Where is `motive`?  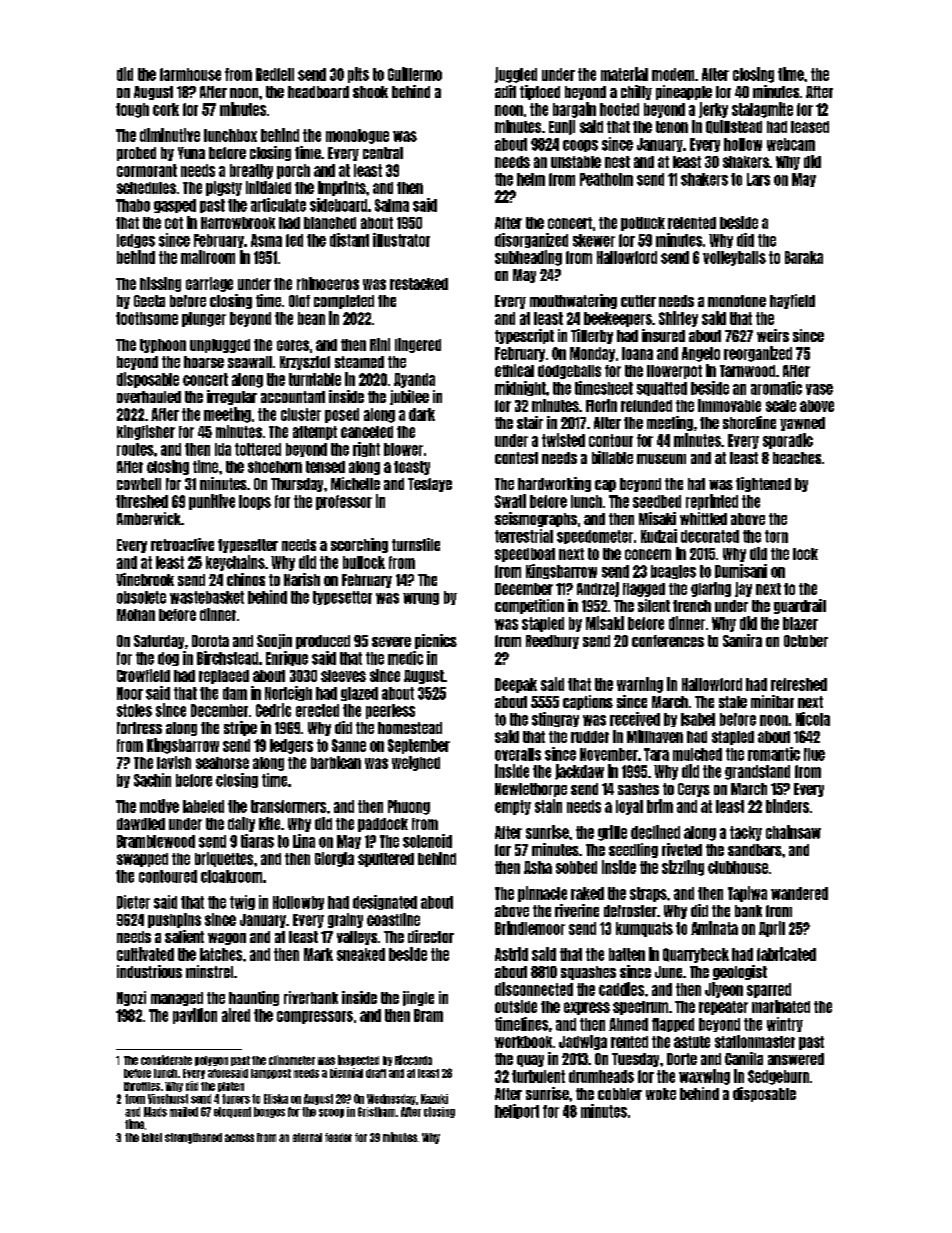 motive is located at coordinates (159, 806).
